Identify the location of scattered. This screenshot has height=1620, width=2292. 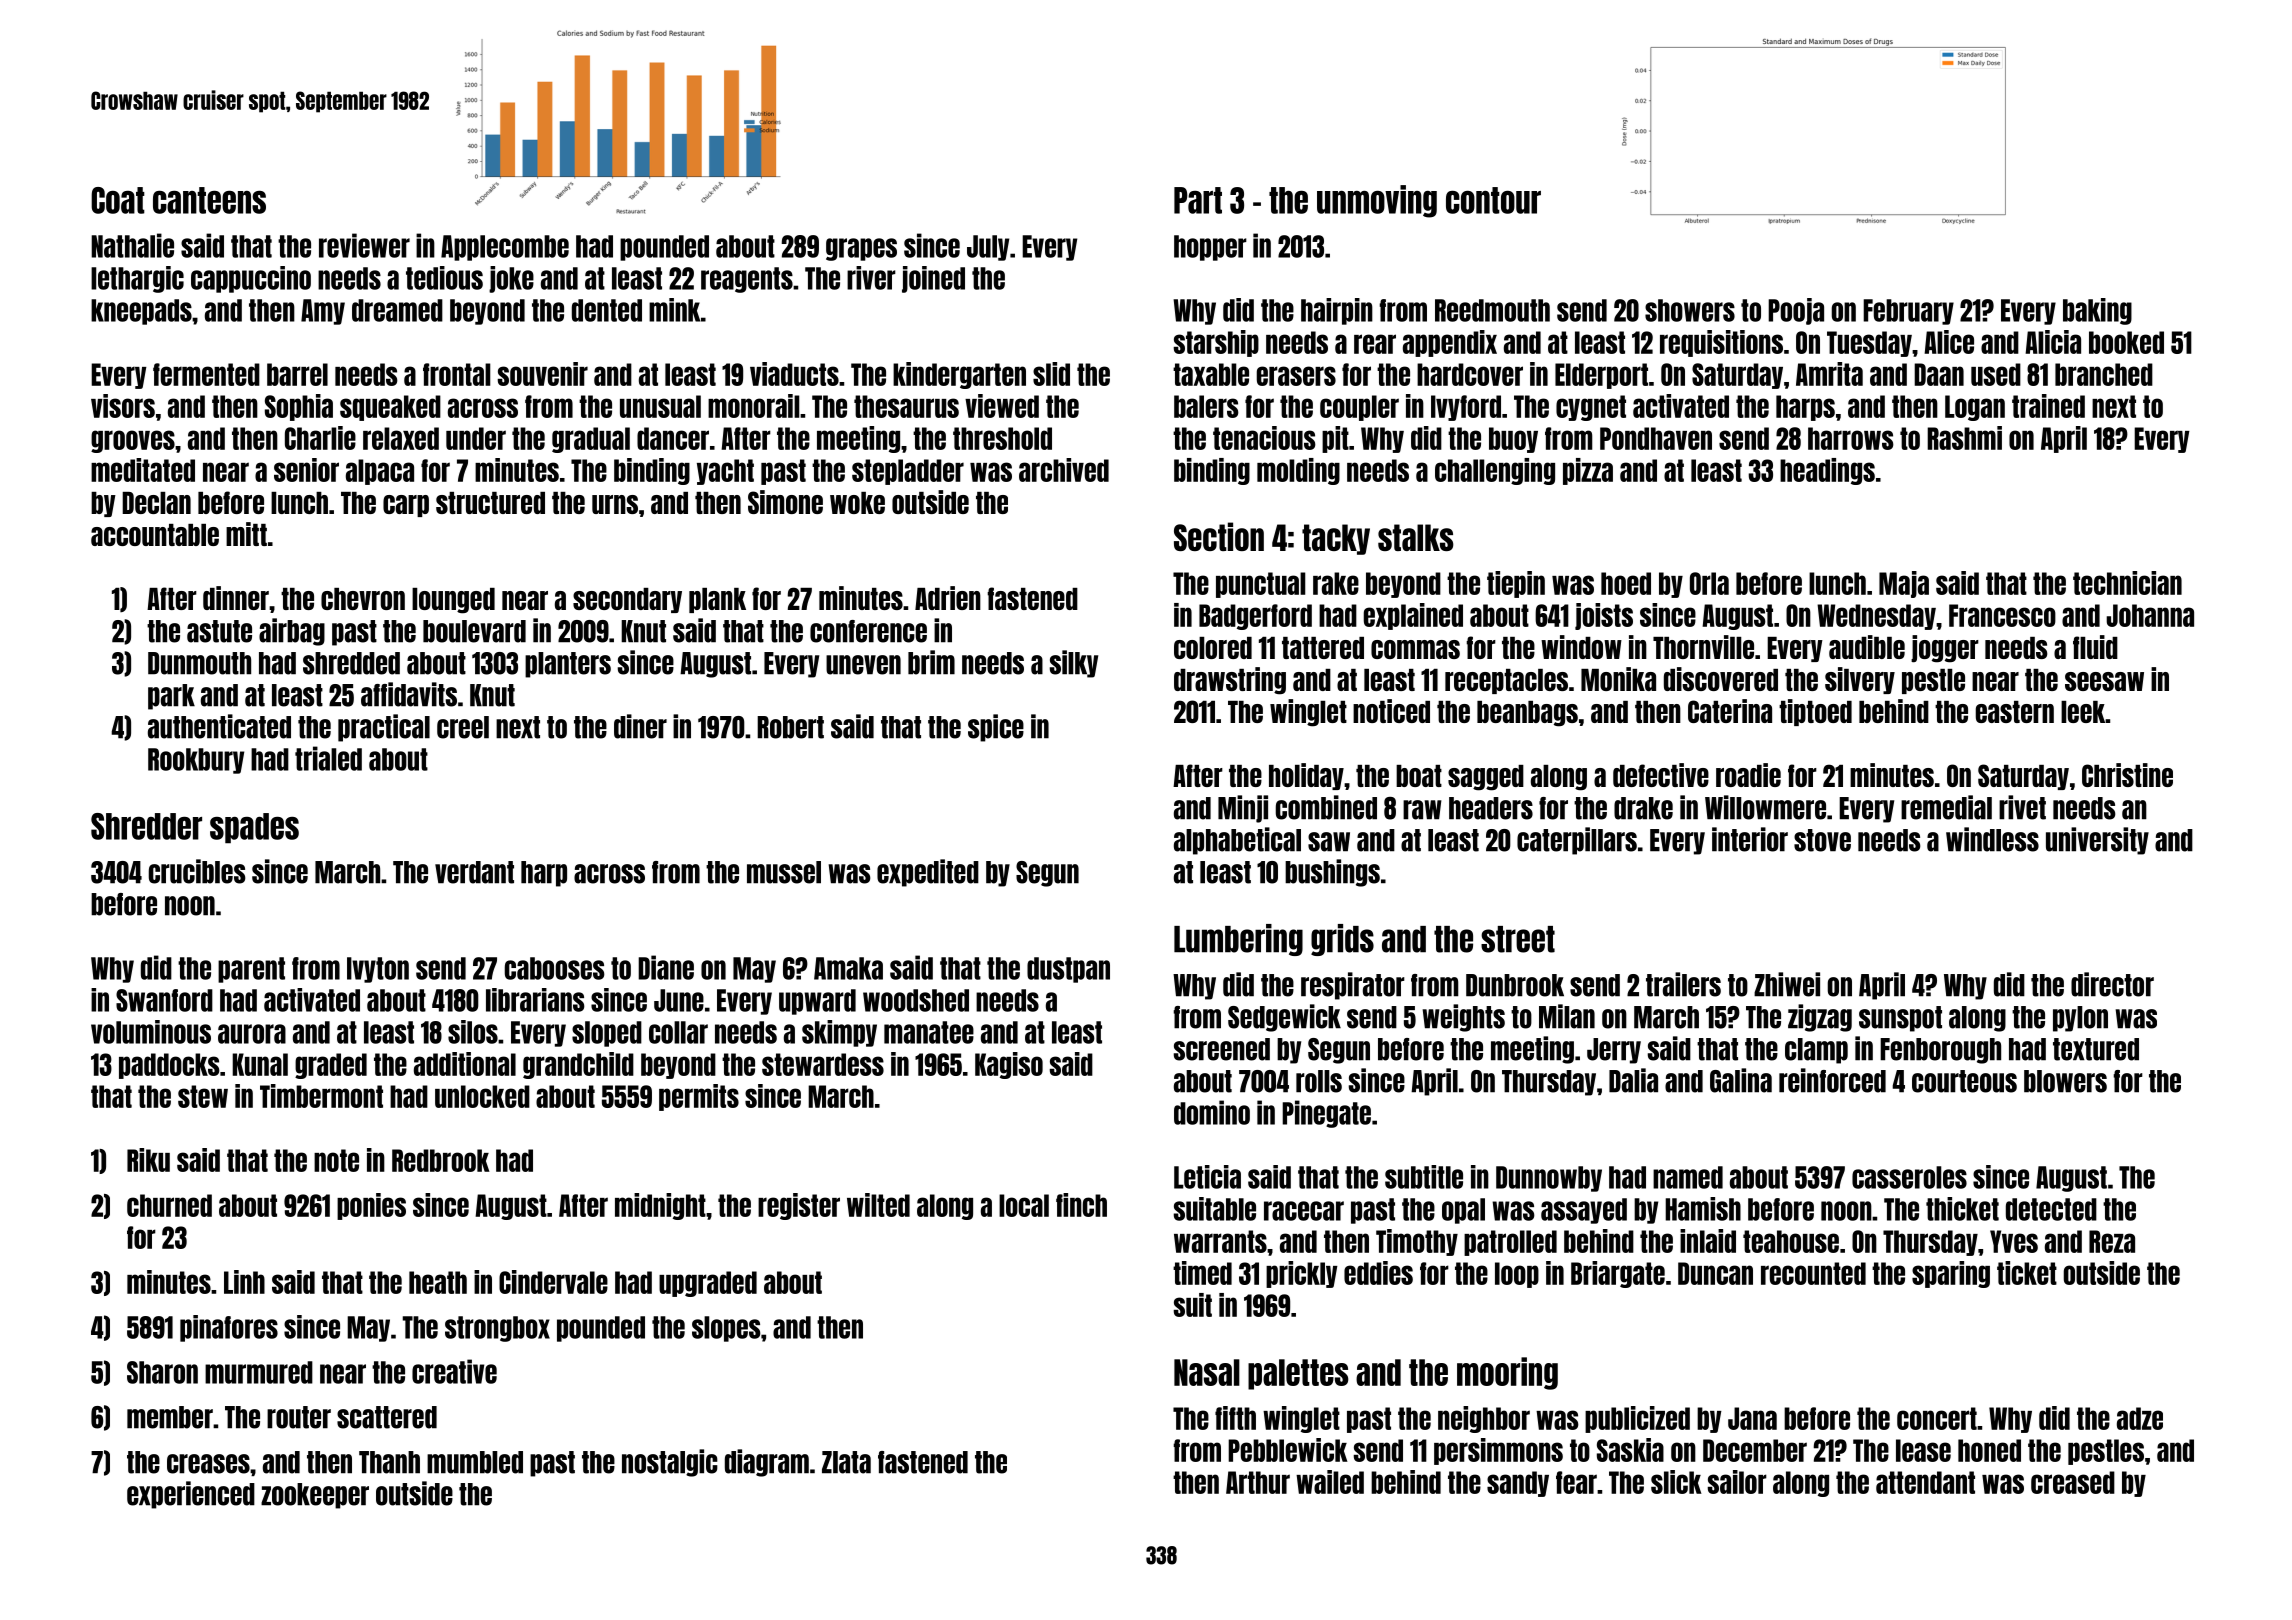
(387, 1417).
